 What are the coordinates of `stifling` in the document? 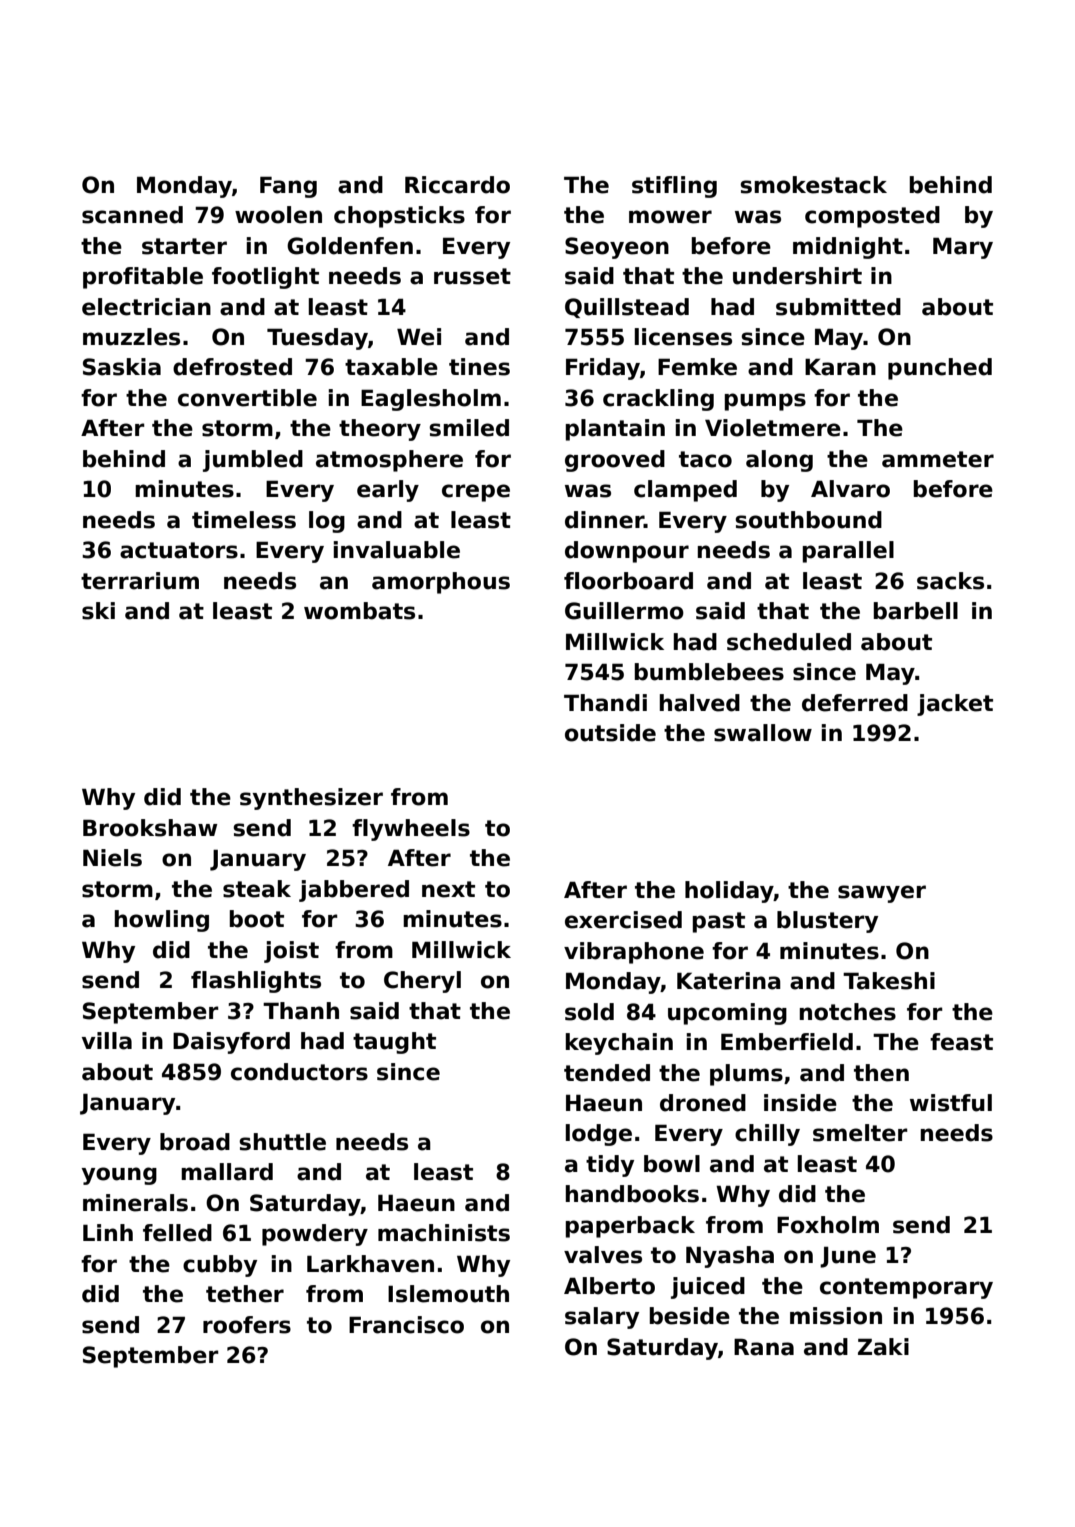 It's located at (674, 187).
